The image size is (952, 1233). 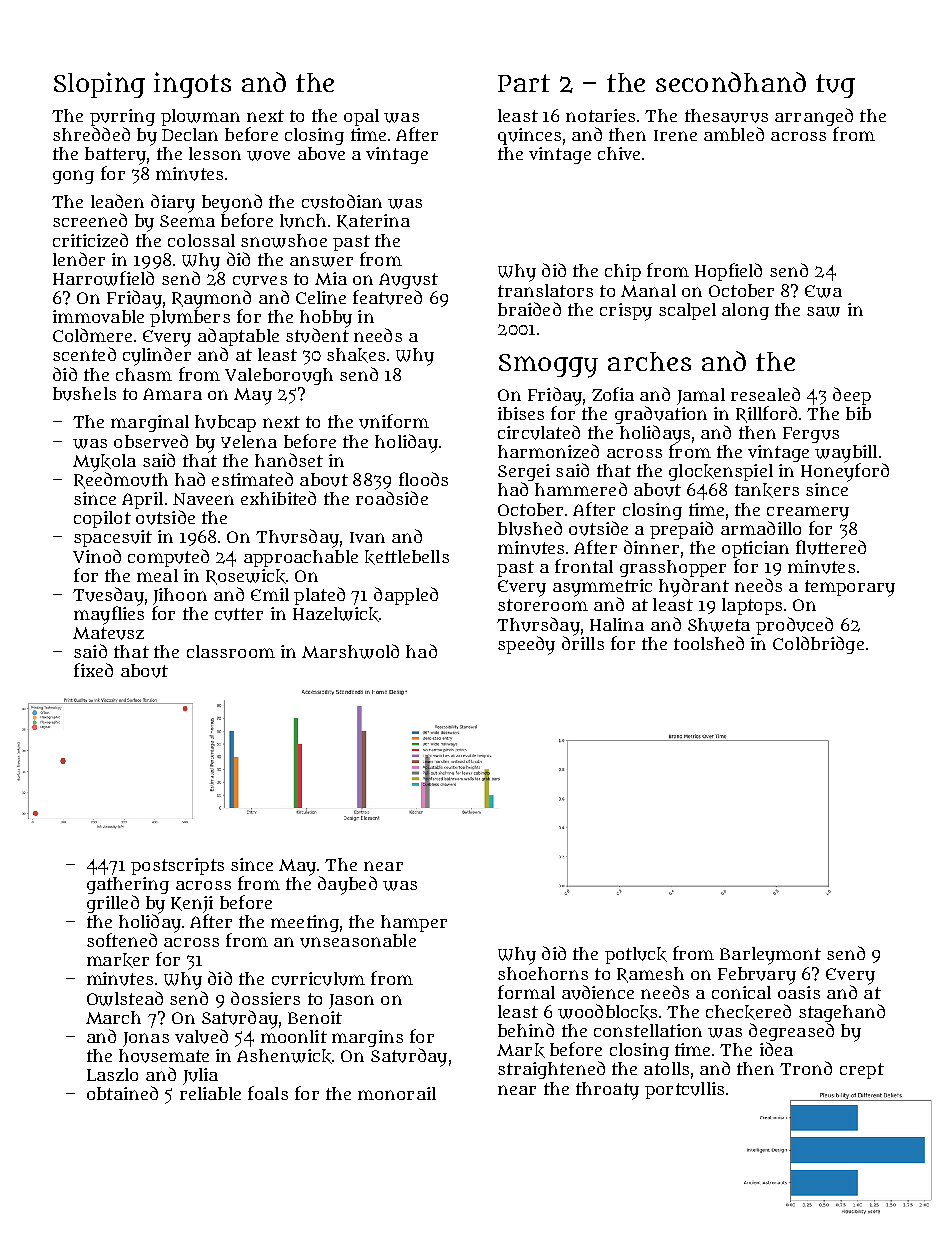 I want to click on foals, so click(x=268, y=1093).
